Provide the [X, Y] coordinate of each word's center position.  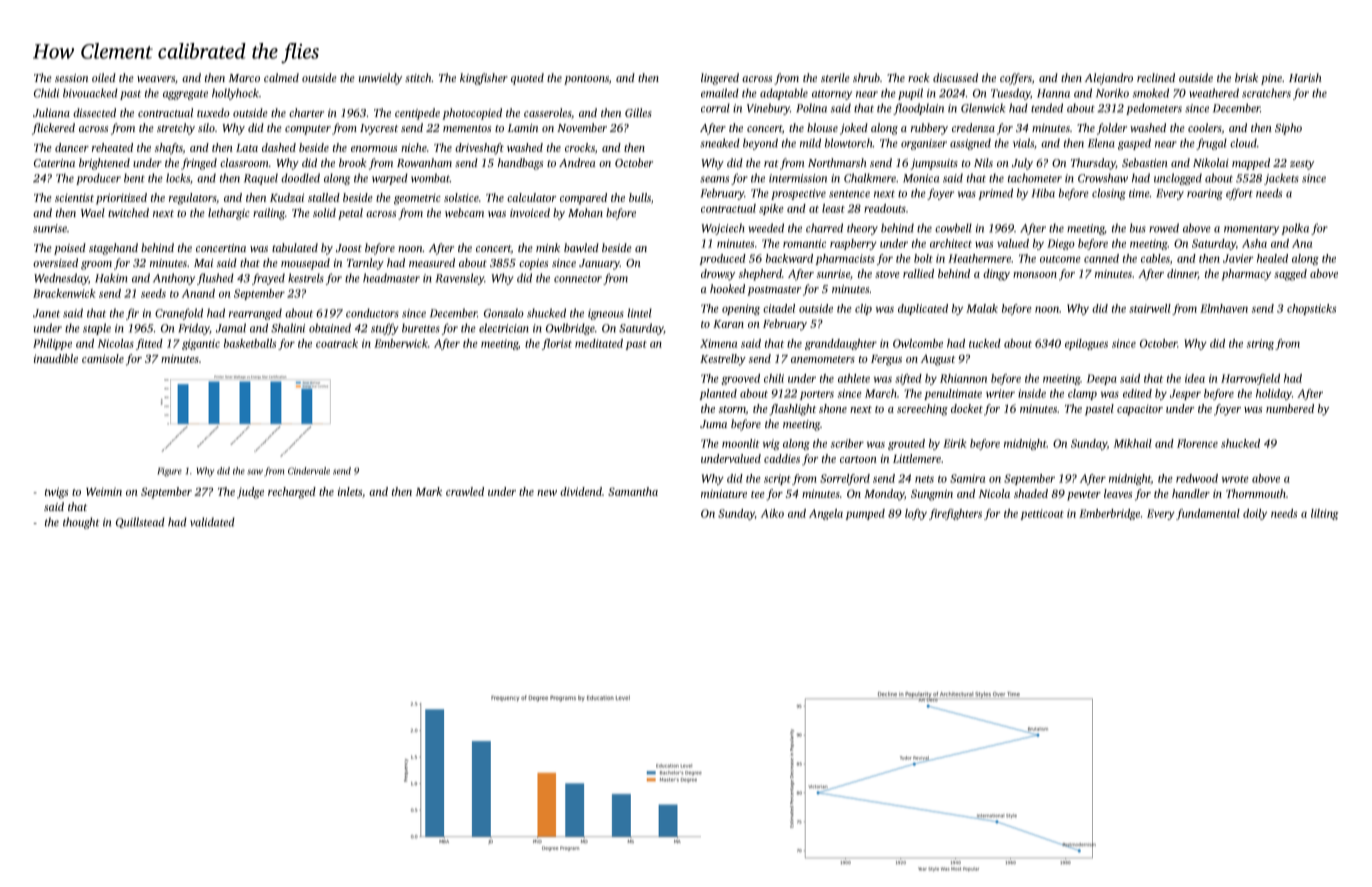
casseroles [547, 112]
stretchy [176, 129]
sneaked [720, 143]
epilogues [1086, 344]
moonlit [741, 443]
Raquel [261, 179]
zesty [1302, 165]
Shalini [288, 328]
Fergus [886, 360]
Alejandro [1109, 79]
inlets [350, 491]
